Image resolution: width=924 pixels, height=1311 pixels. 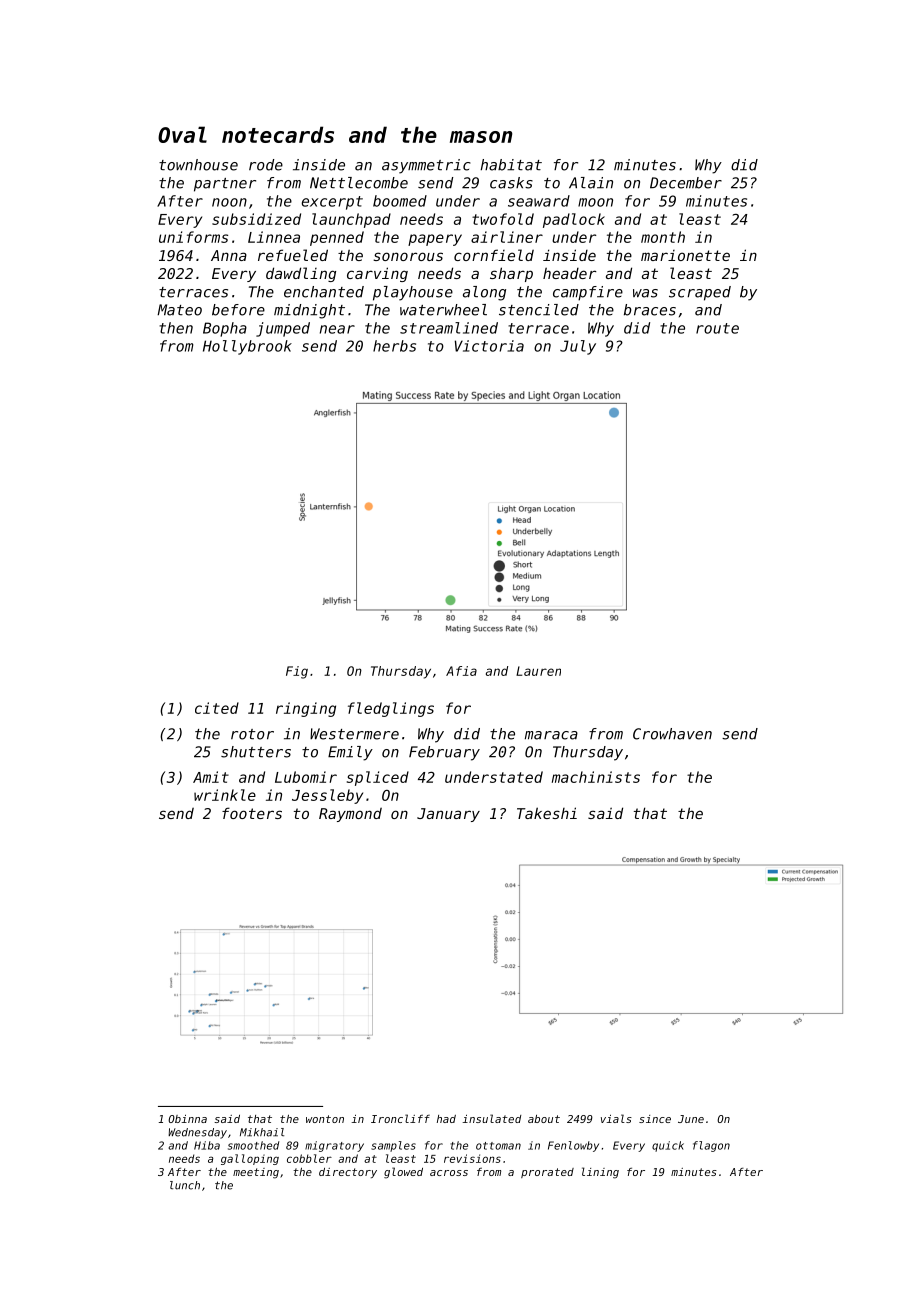 What do you see at coordinates (672, 734) in the document?
I see `Crowhaven` at bounding box center [672, 734].
